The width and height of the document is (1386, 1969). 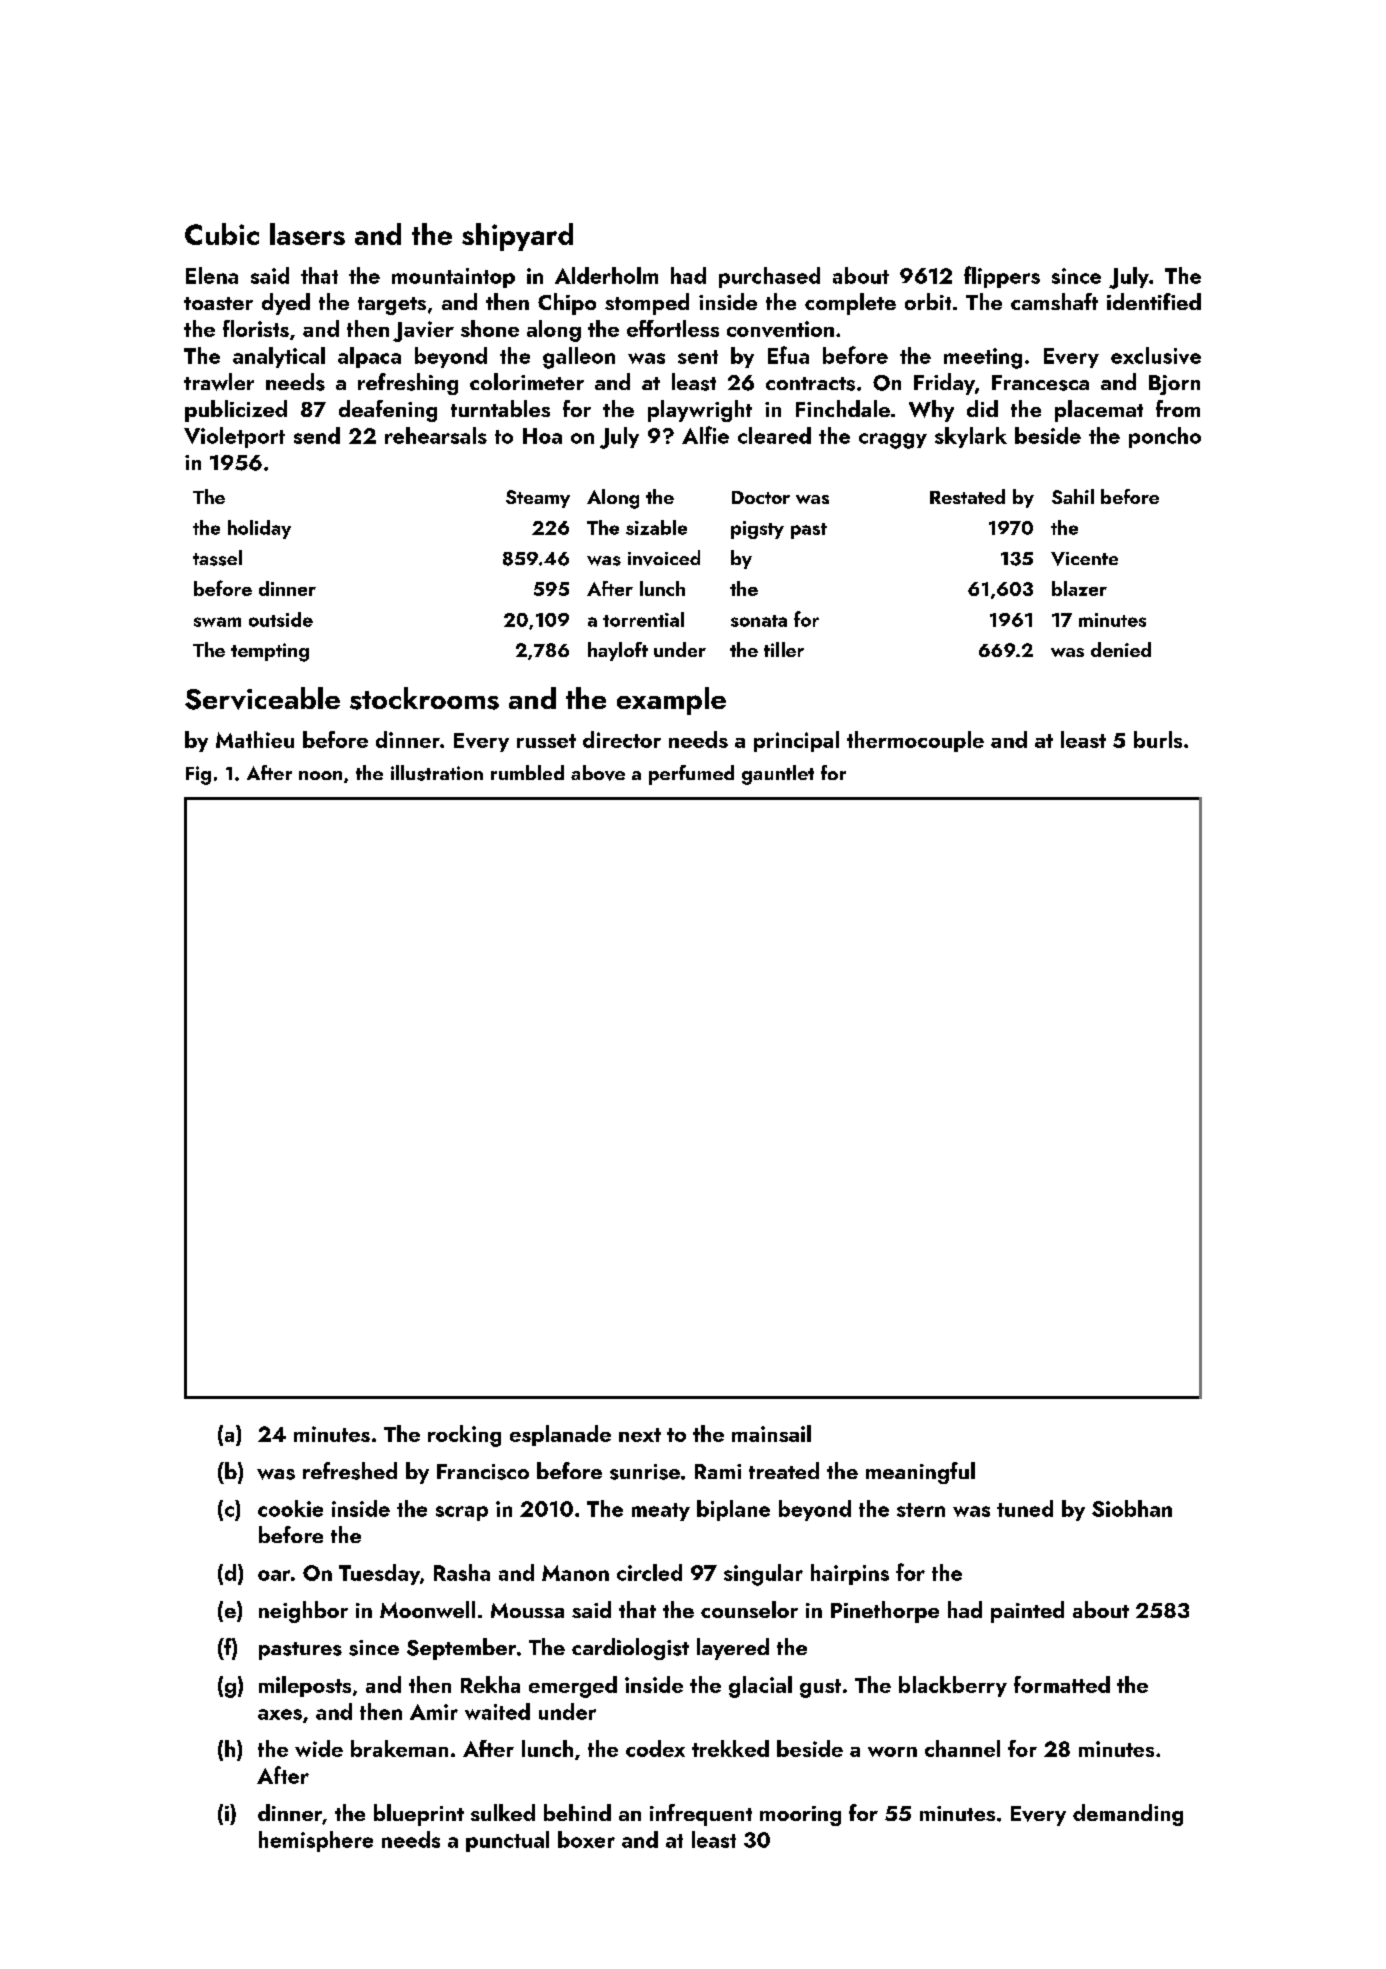 I want to click on holiday, so click(x=259, y=529).
